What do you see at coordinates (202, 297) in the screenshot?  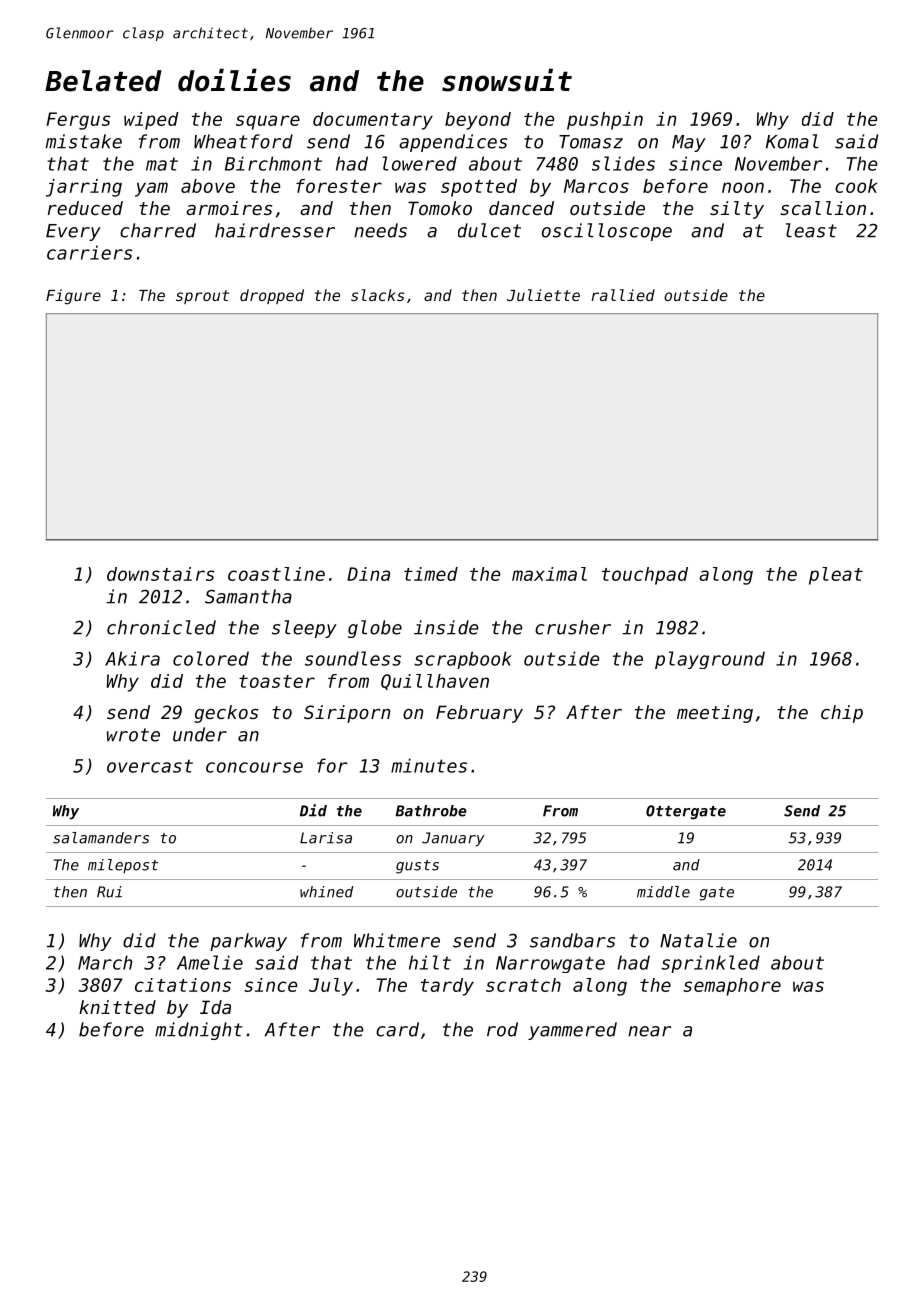 I see `sprout` at bounding box center [202, 297].
